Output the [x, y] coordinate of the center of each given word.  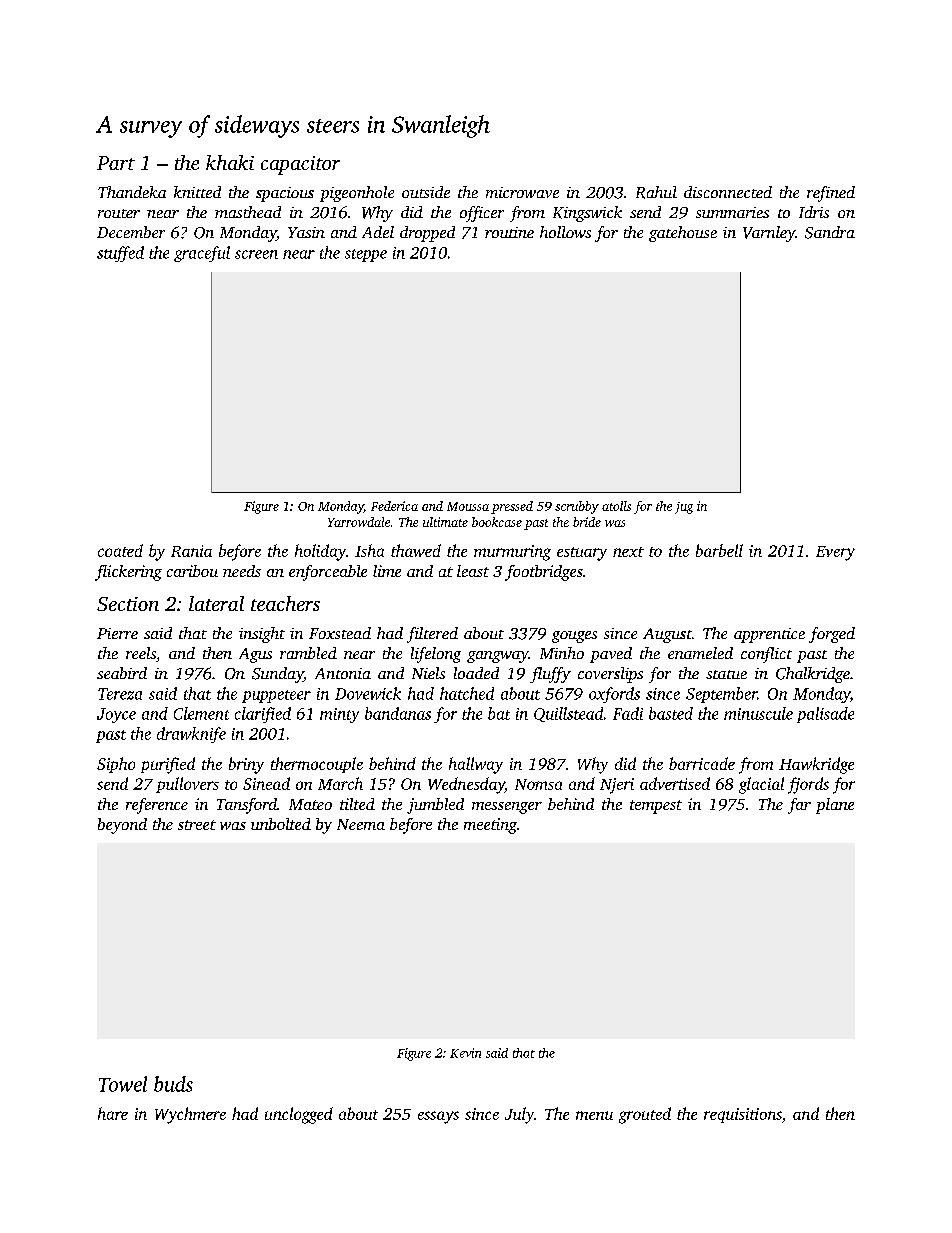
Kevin [465, 1053]
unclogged [299, 1115]
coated [120, 550]
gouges [574, 637]
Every [835, 553]
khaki [230, 162]
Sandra [830, 232]
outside [426, 192]
